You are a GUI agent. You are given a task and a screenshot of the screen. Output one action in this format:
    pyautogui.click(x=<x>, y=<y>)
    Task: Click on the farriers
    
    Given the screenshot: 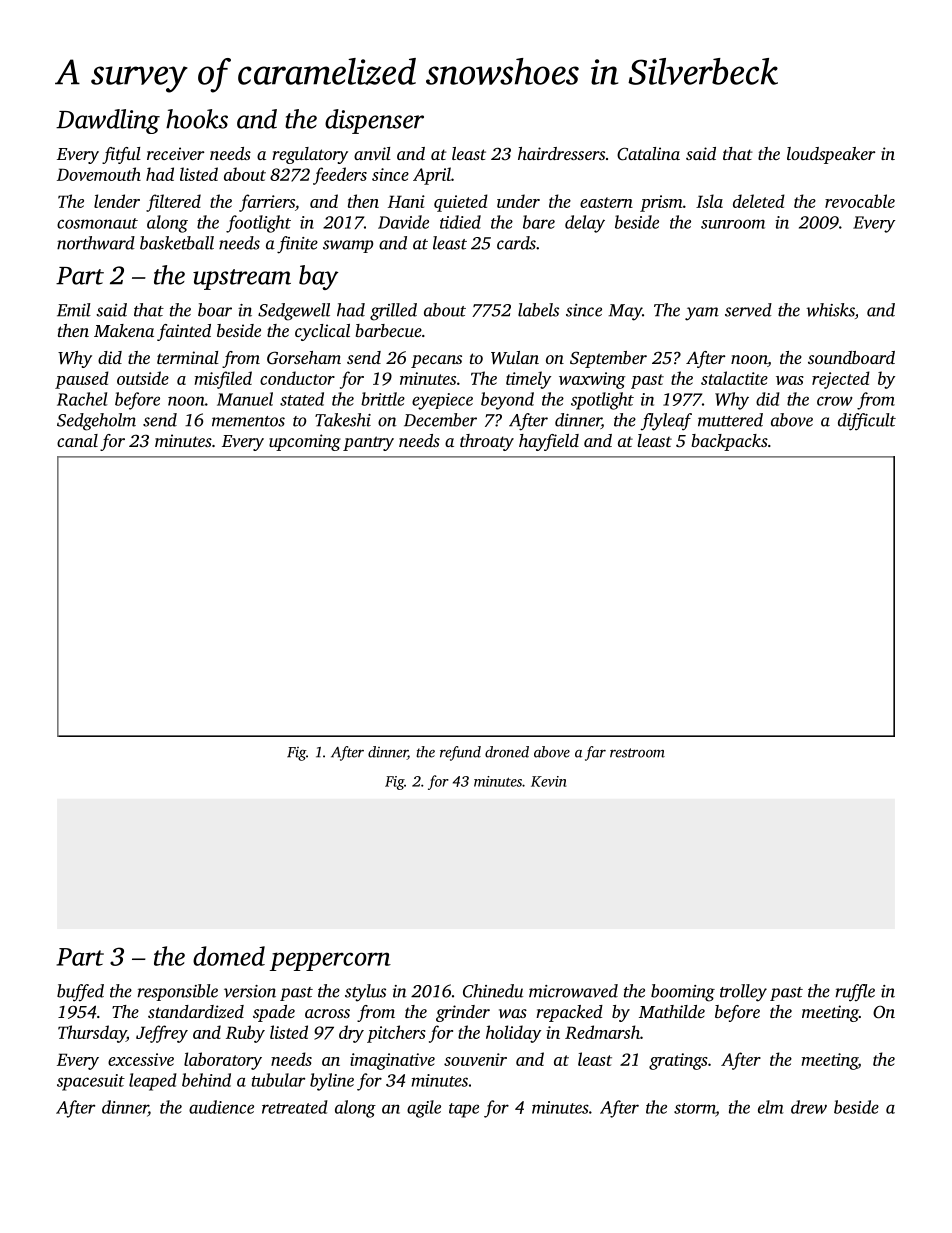 What is the action you would take?
    pyautogui.click(x=267, y=203)
